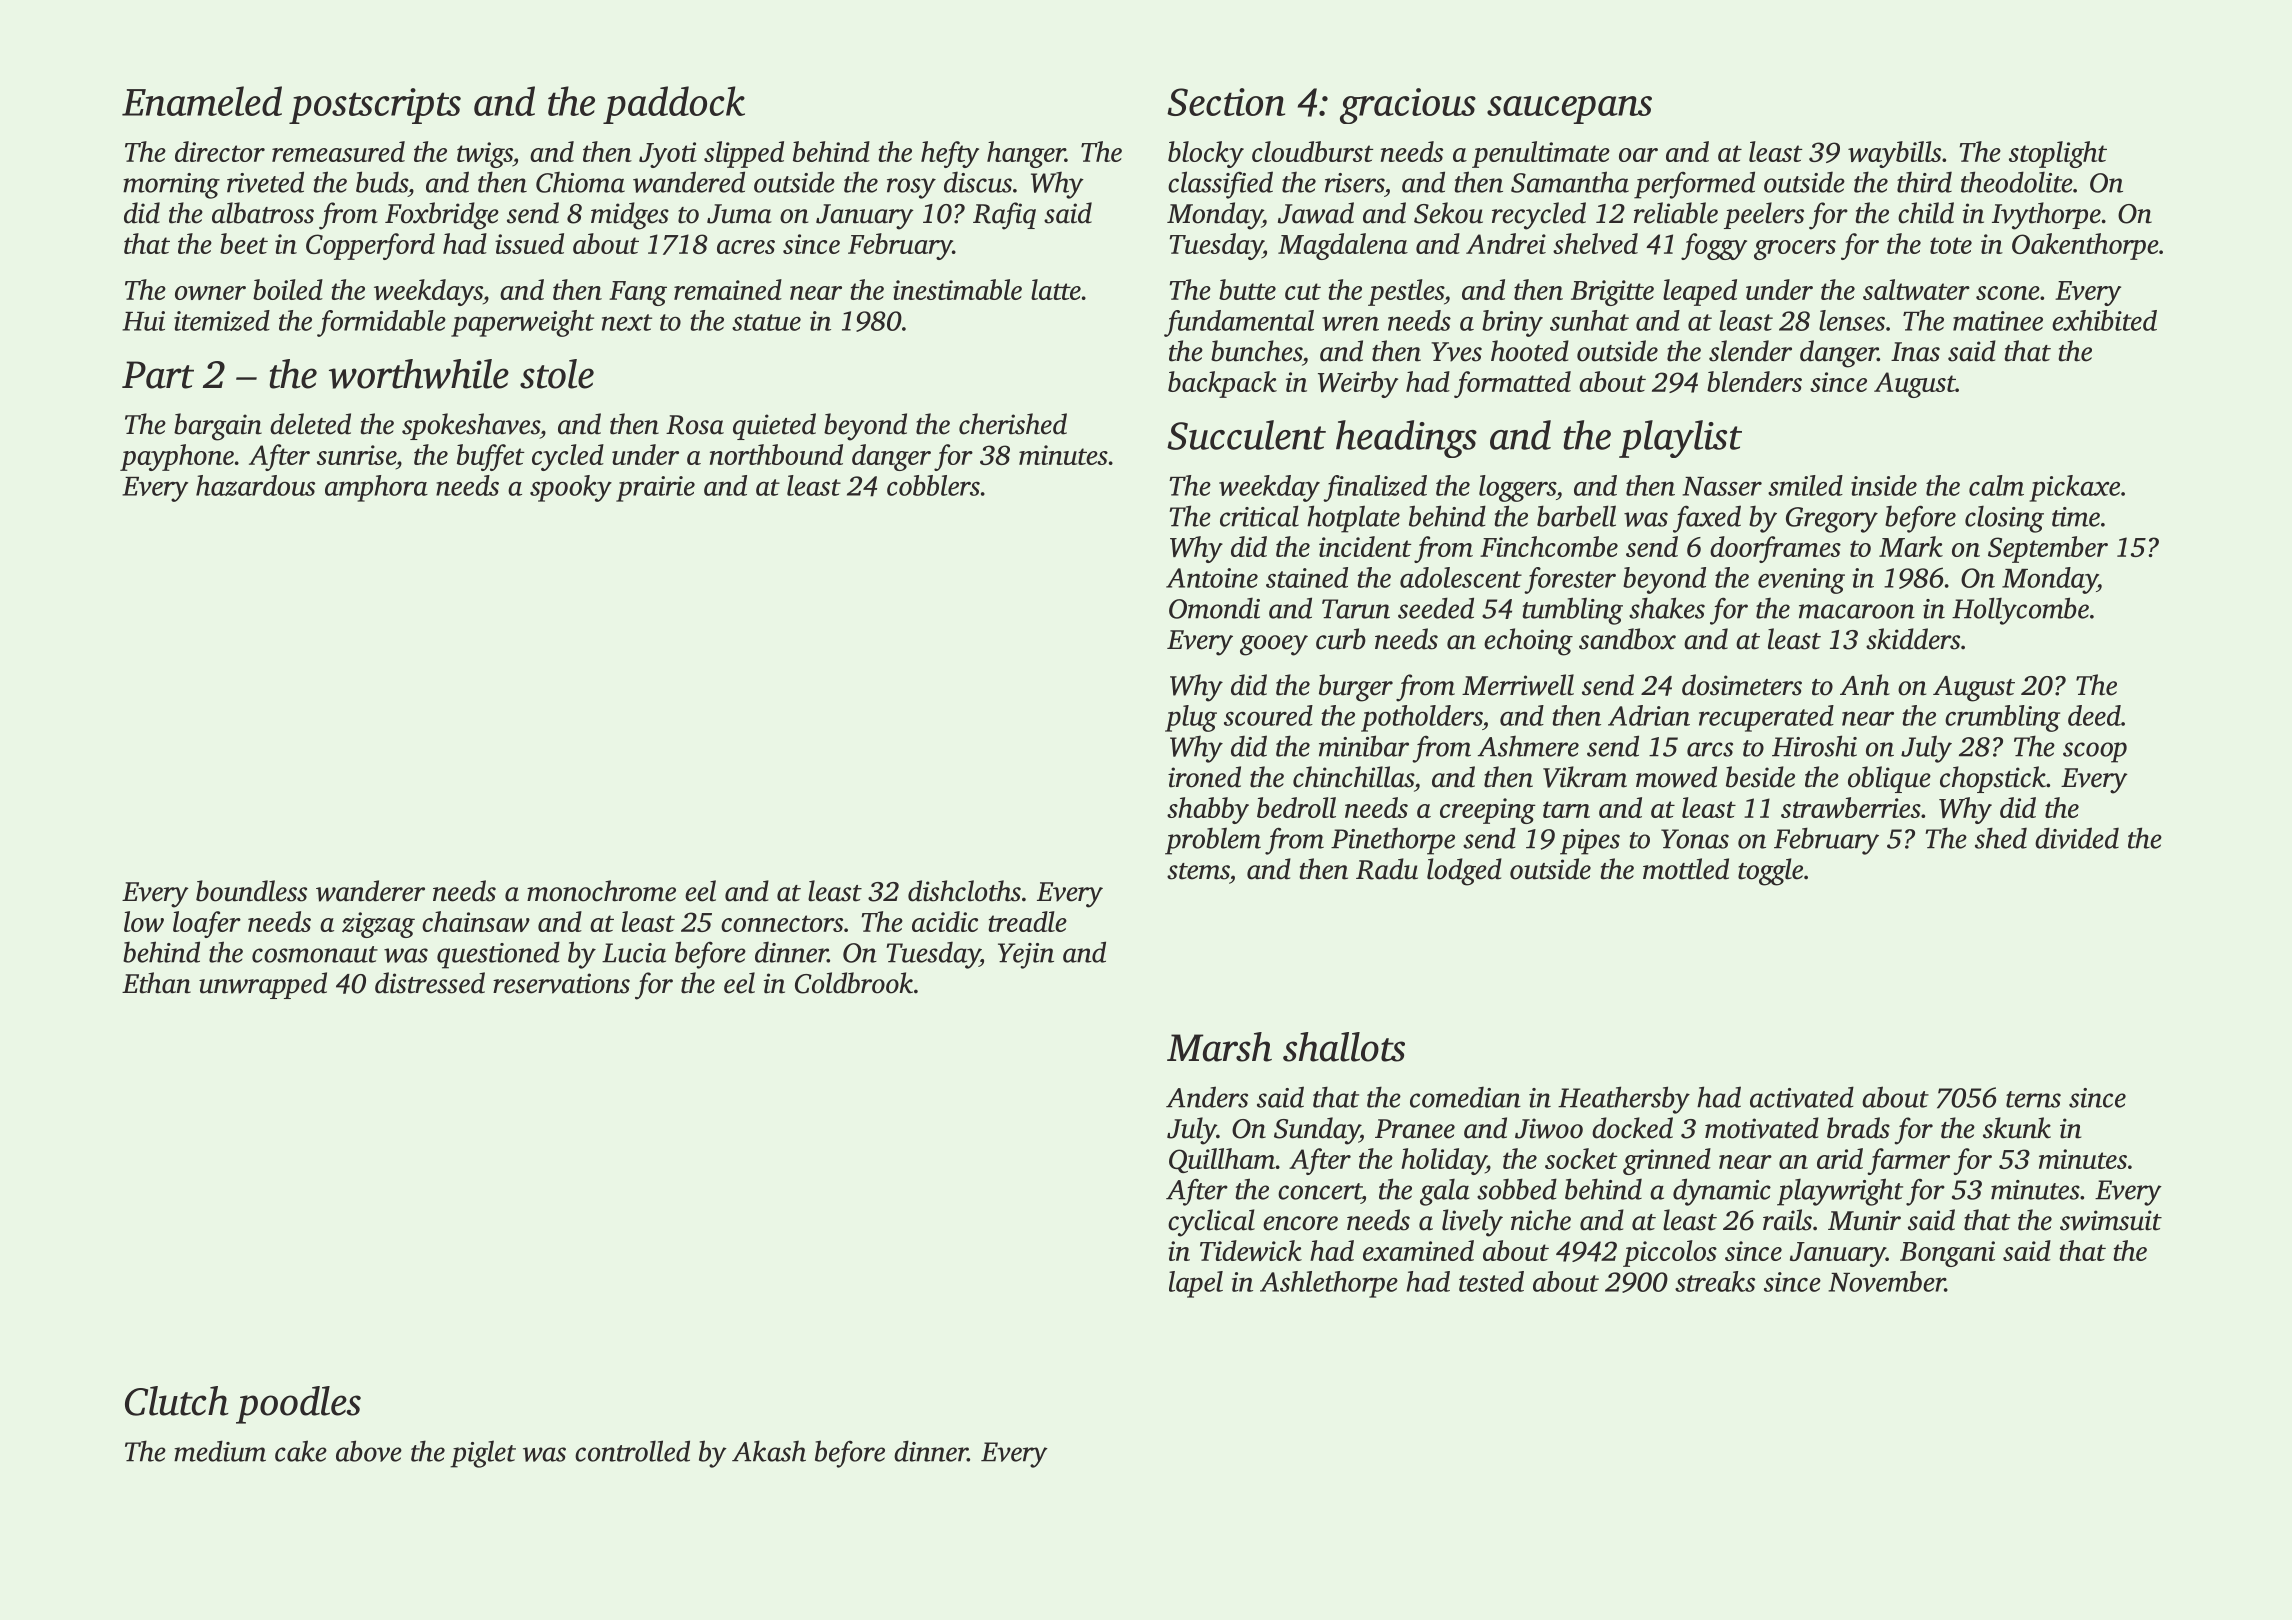 The image size is (2292, 1620). Describe the element at coordinates (1344, 1047) in the image. I see `shallots` at that location.
